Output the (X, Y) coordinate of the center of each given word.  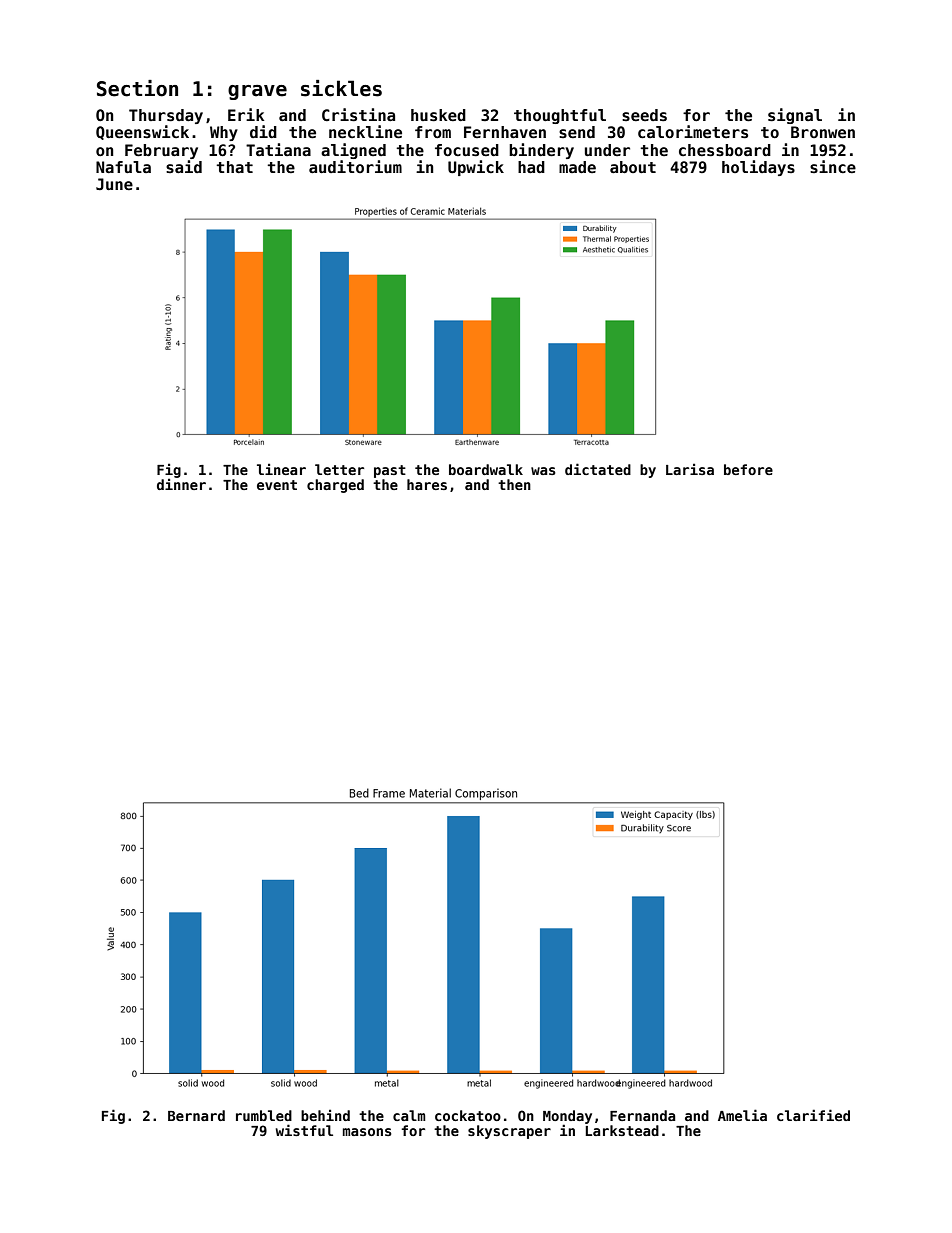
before (748, 469)
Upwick (476, 168)
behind (325, 1115)
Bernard (196, 1115)
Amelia (742, 1115)
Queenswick (142, 132)
